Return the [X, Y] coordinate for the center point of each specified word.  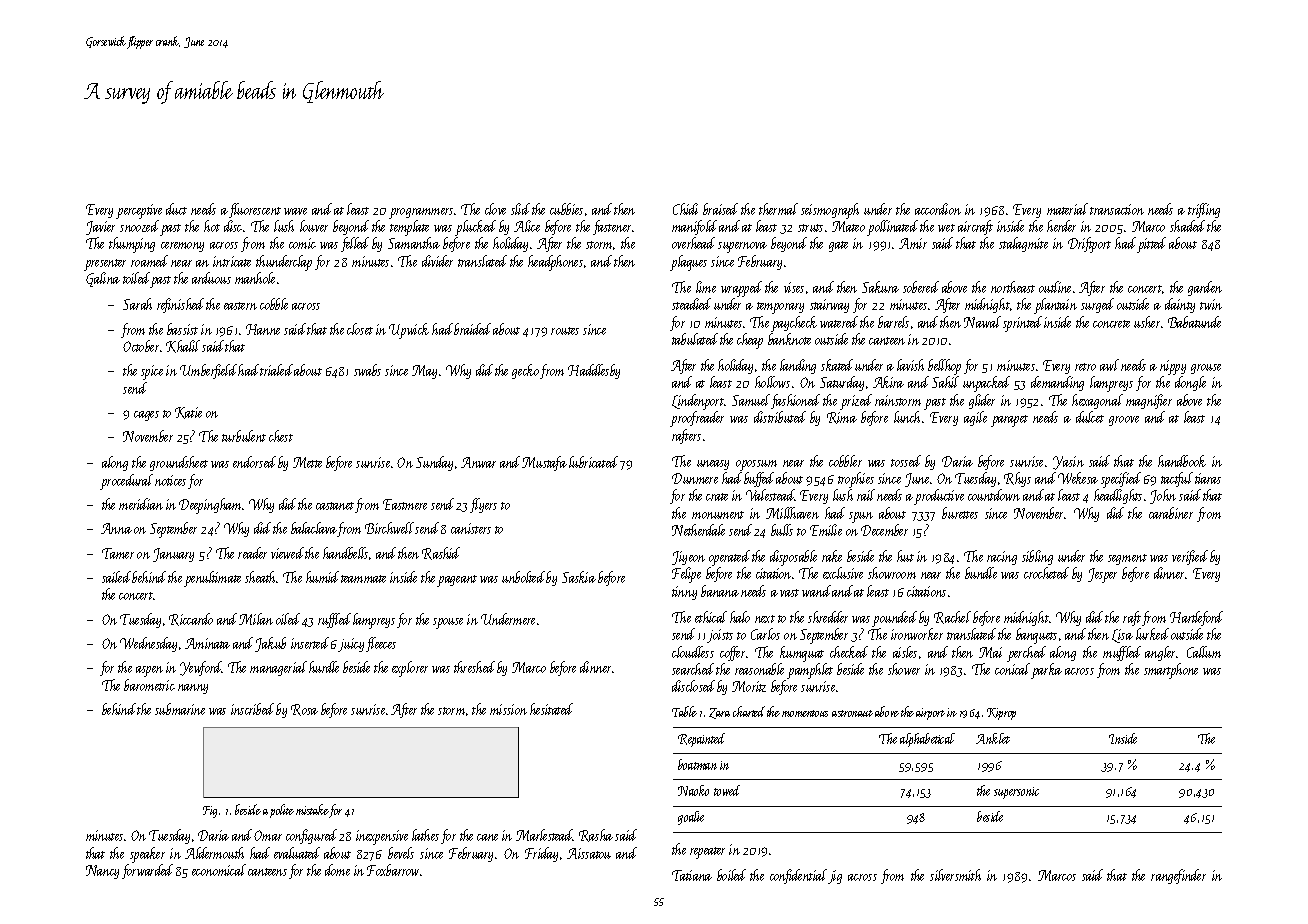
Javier [100, 228]
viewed [287, 553]
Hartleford [1196, 618]
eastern [240, 306]
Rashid [441, 553]
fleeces [381, 644]
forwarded [147, 871]
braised [720, 209]
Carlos [765, 634]
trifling [1204, 210]
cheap [750, 341]
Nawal [982, 322]
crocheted [1046, 573]
